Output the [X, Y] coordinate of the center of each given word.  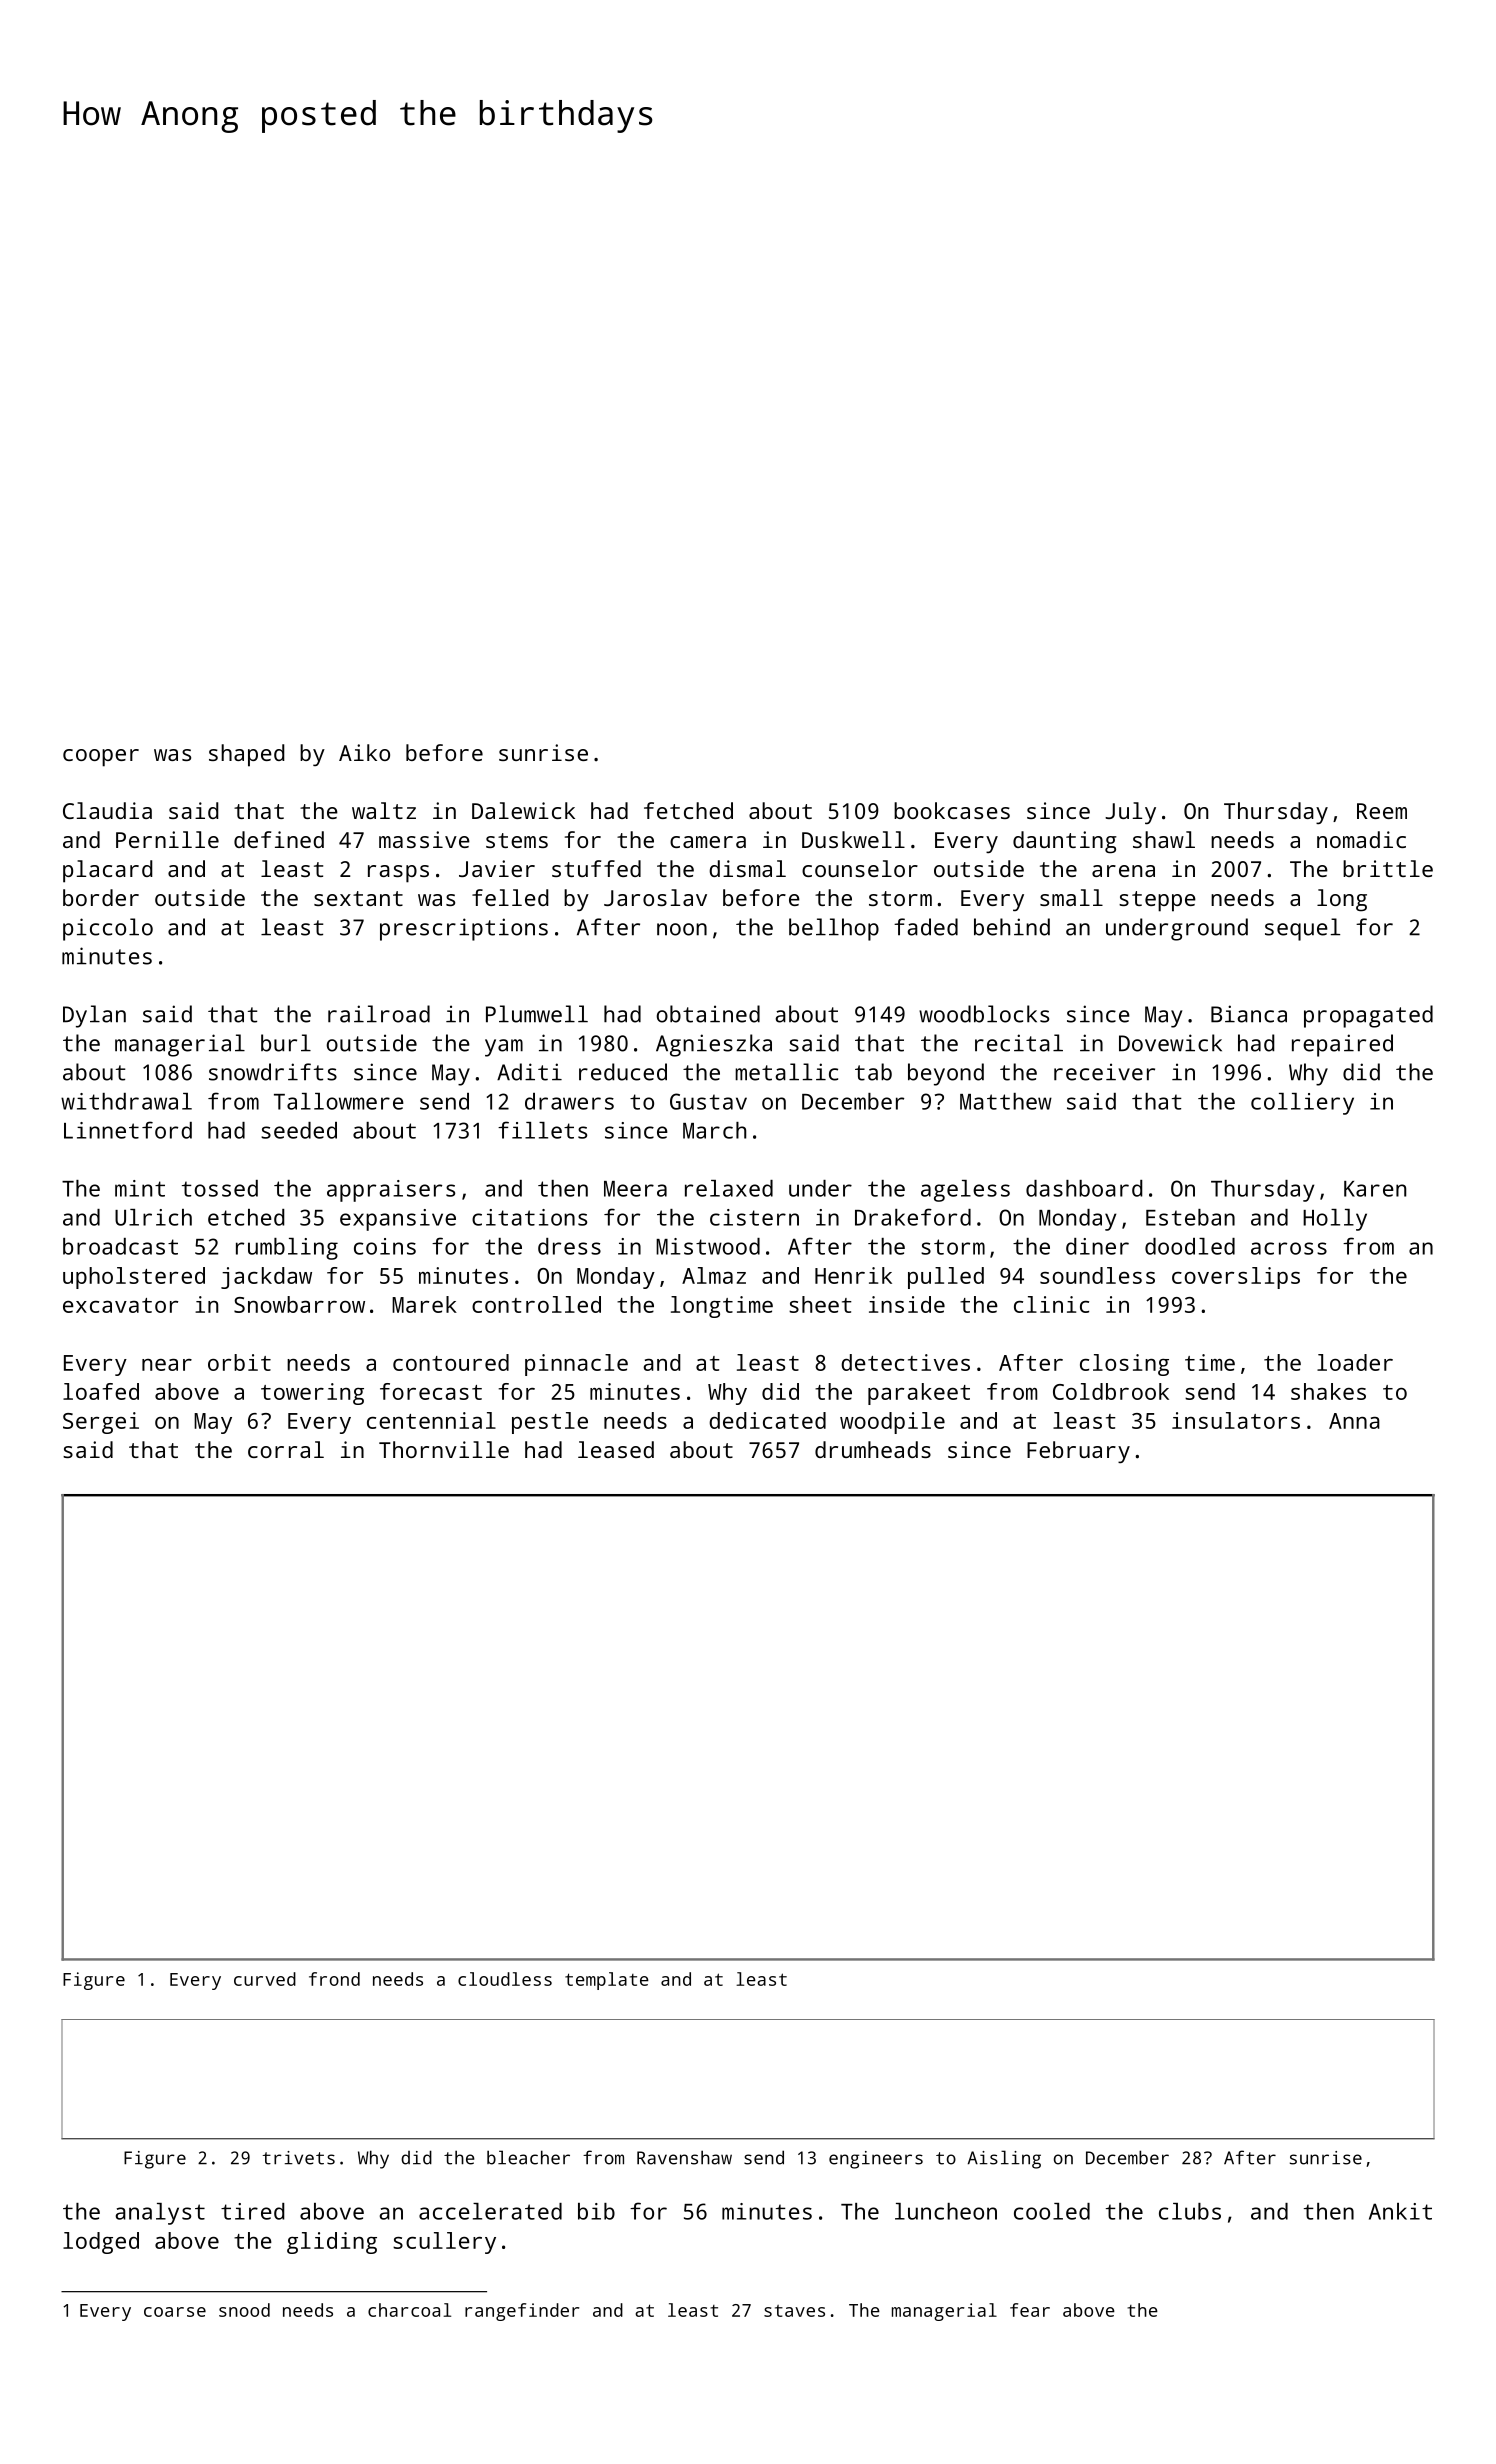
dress [569, 1246]
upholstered [134, 1278]
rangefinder [522, 2312]
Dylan [94, 1016]
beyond [946, 1074]
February [1078, 1452]
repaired [1342, 1045]
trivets [299, 2158]
